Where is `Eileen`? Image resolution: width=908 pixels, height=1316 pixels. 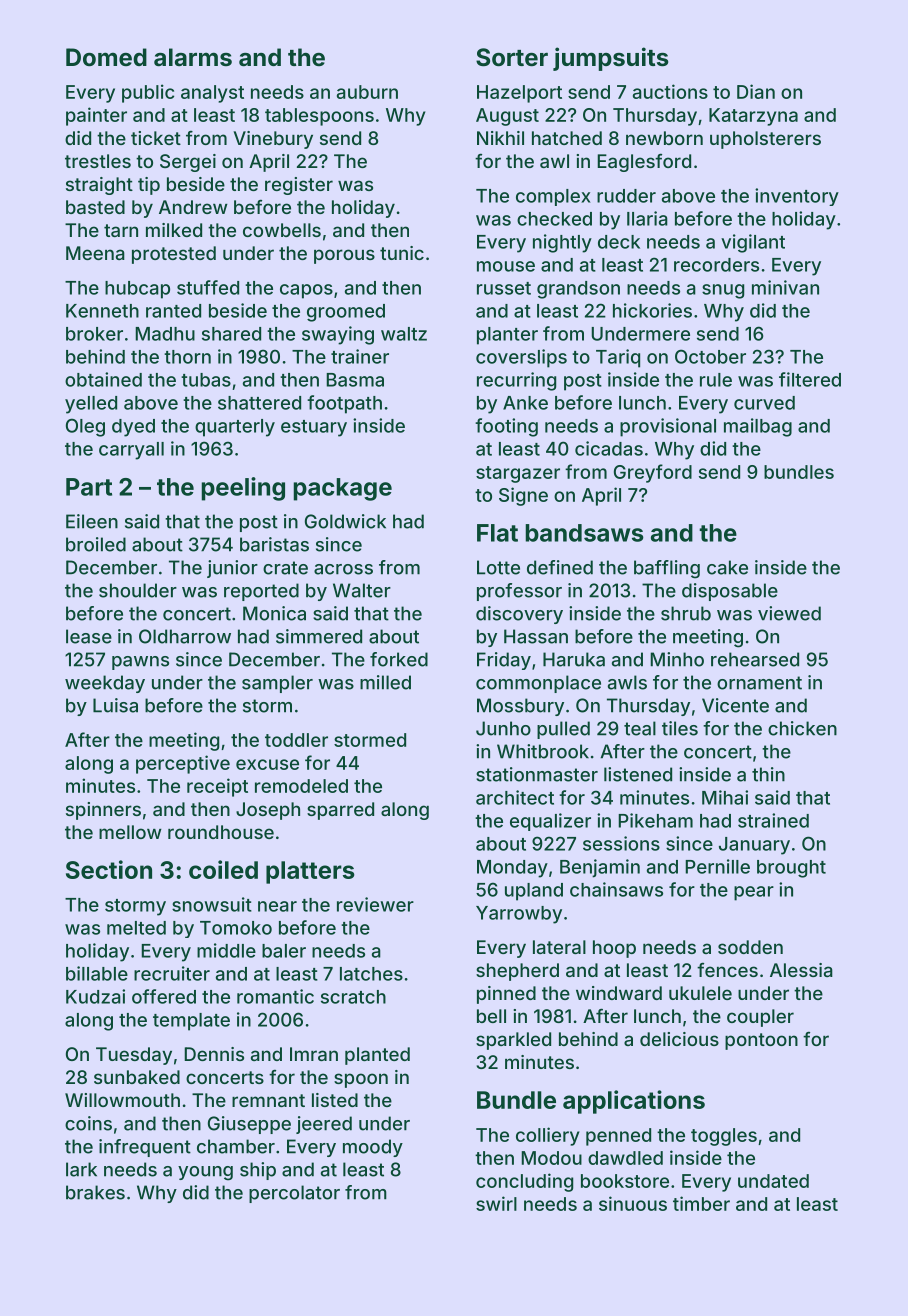
Eileen is located at coordinates (92, 521).
